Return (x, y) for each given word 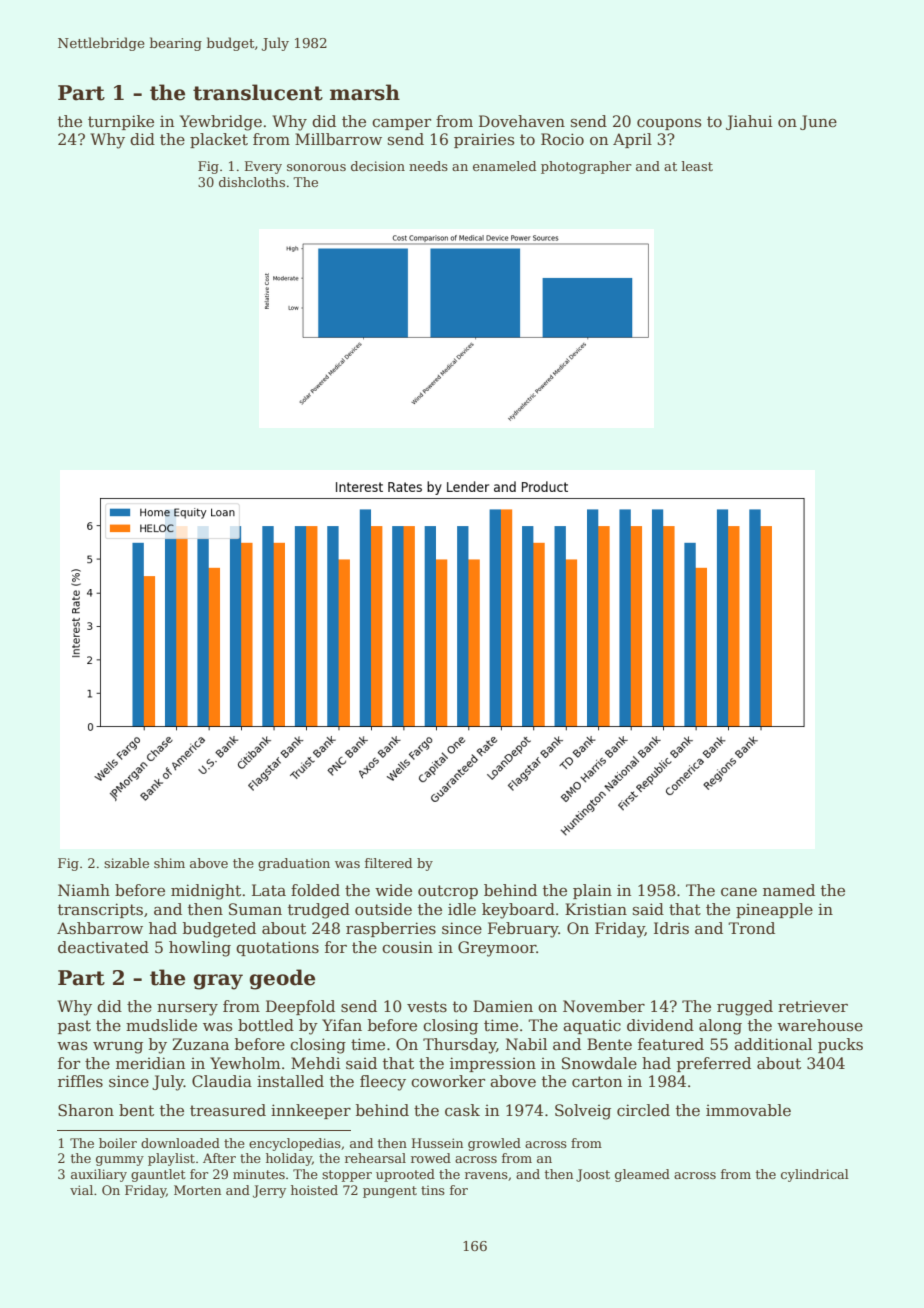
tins (433, 1190)
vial (81, 1190)
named (789, 890)
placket (219, 140)
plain (592, 891)
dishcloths (252, 182)
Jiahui (749, 122)
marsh (365, 92)
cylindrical (815, 1175)
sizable (126, 863)
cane (739, 892)
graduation (294, 864)
